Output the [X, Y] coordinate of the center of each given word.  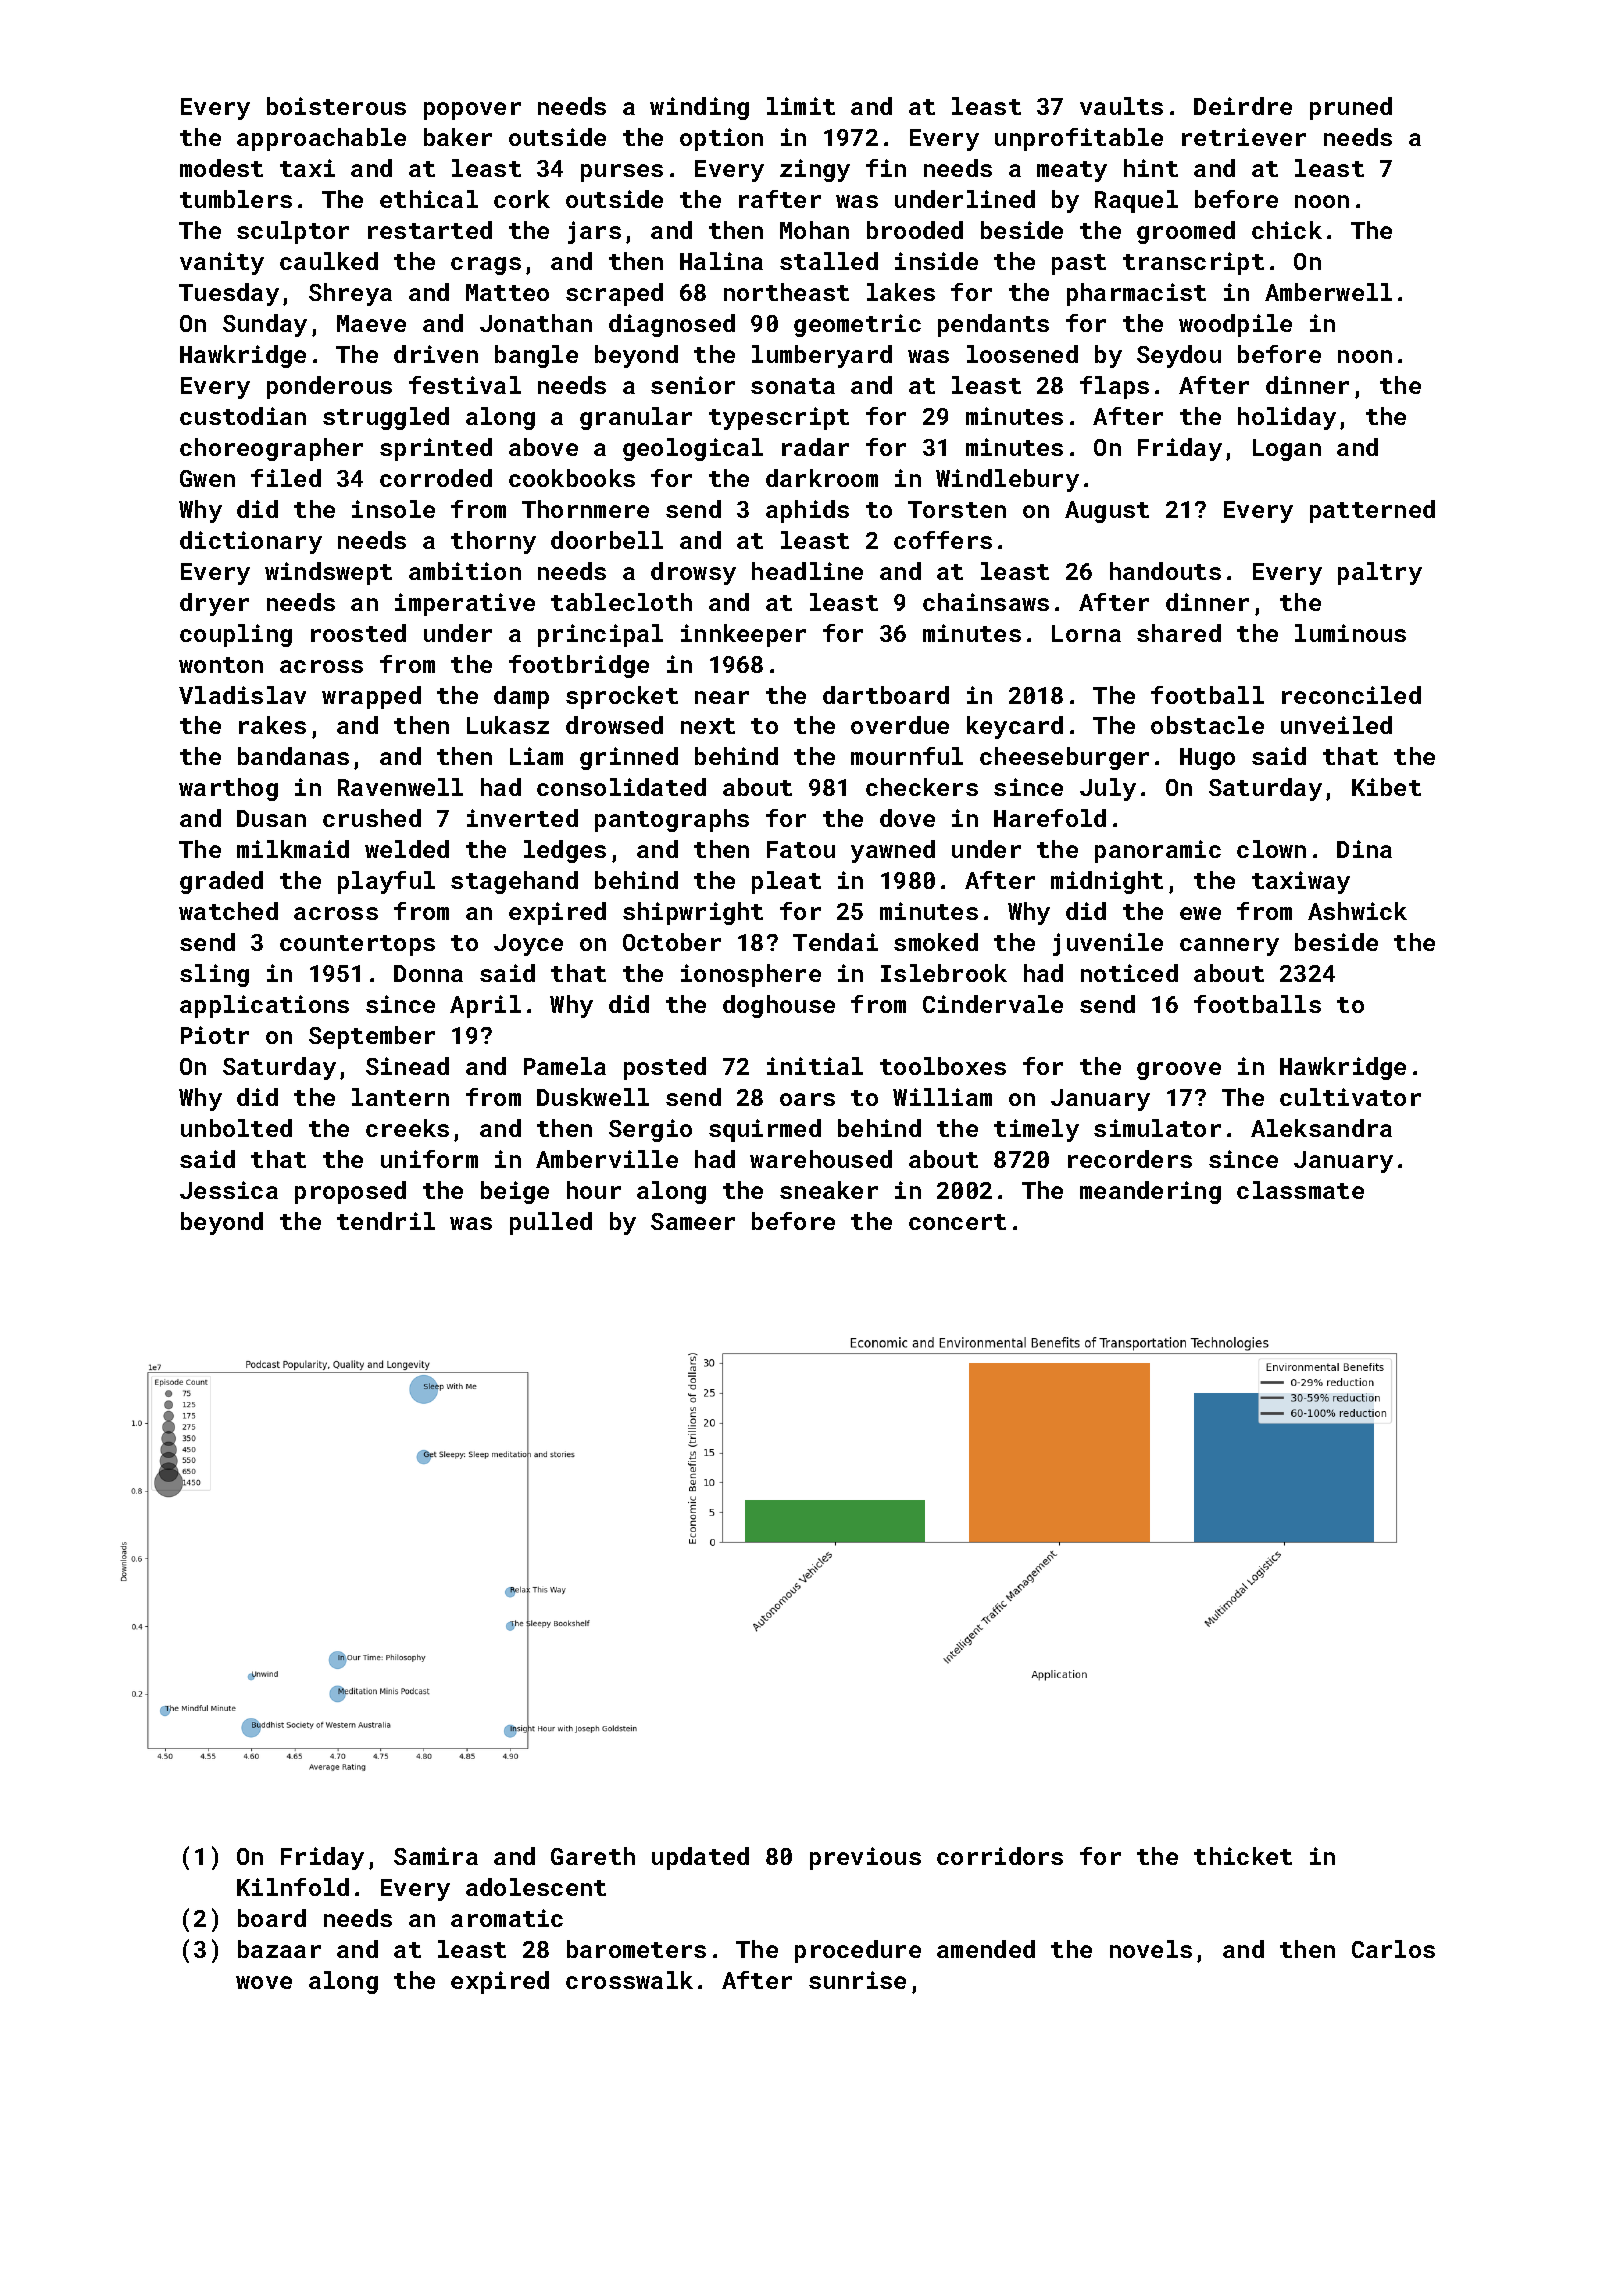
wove [264, 1982]
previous [865, 1858]
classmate [1300, 1190]
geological [693, 449]
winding [699, 108]
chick [1287, 230]
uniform [429, 1159]
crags [486, 266]
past [1079, 264]
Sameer [693, 1221]
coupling [236, 635]
